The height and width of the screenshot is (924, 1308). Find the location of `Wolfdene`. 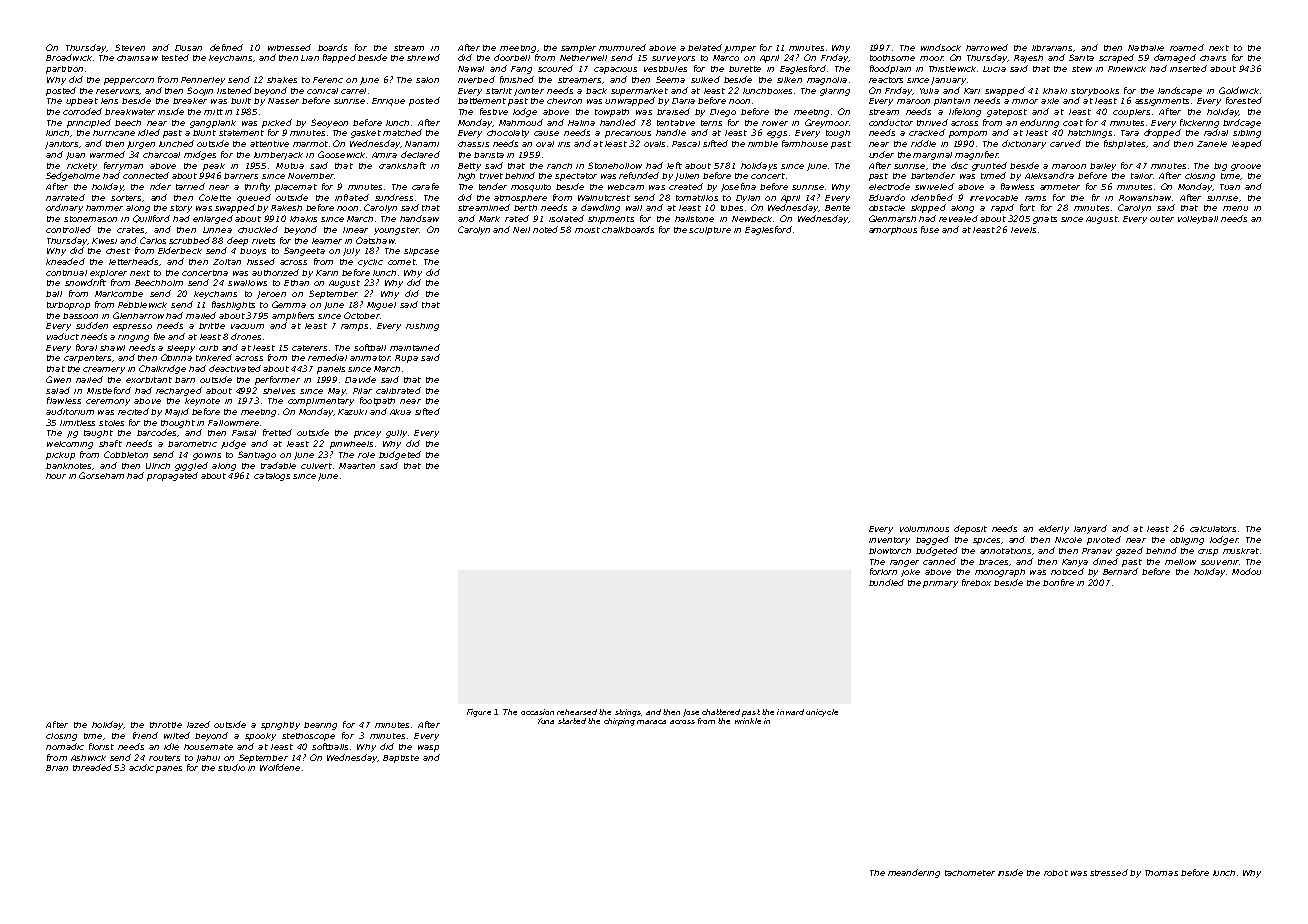

Wolfdene is located at coordinates (280, 767).
